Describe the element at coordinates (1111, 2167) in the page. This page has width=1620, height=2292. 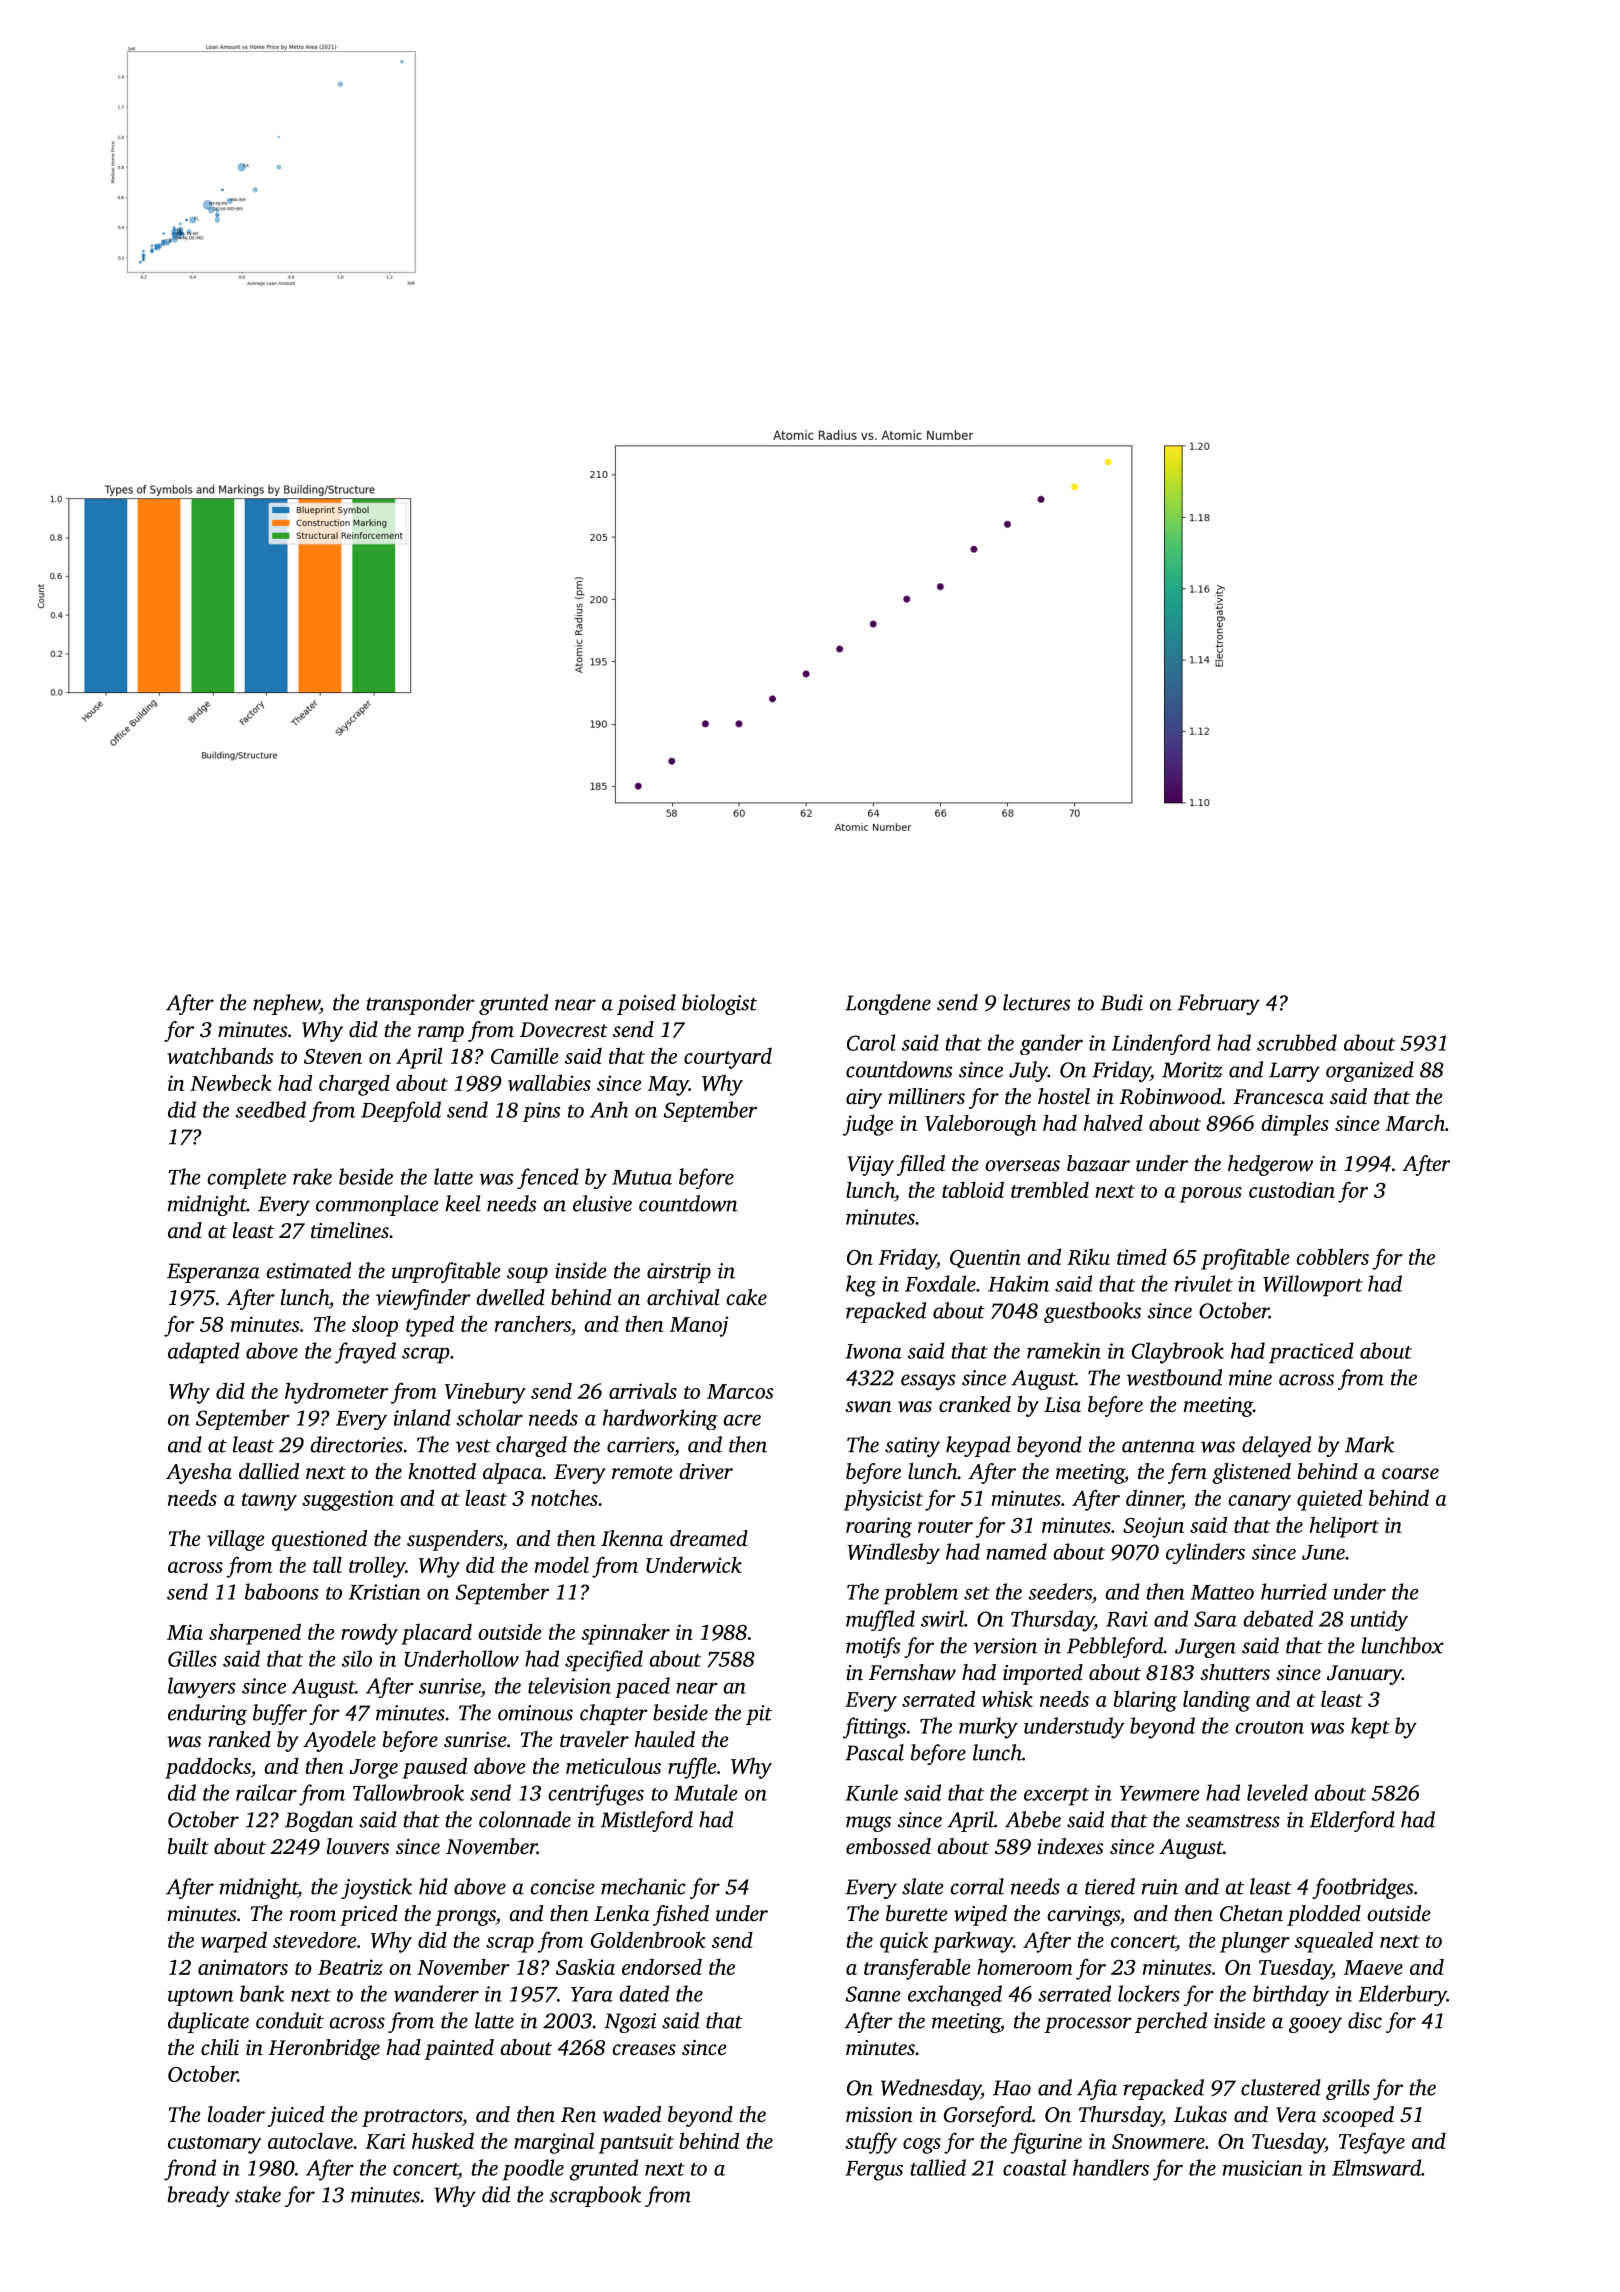
I see `handlers` at that location.
